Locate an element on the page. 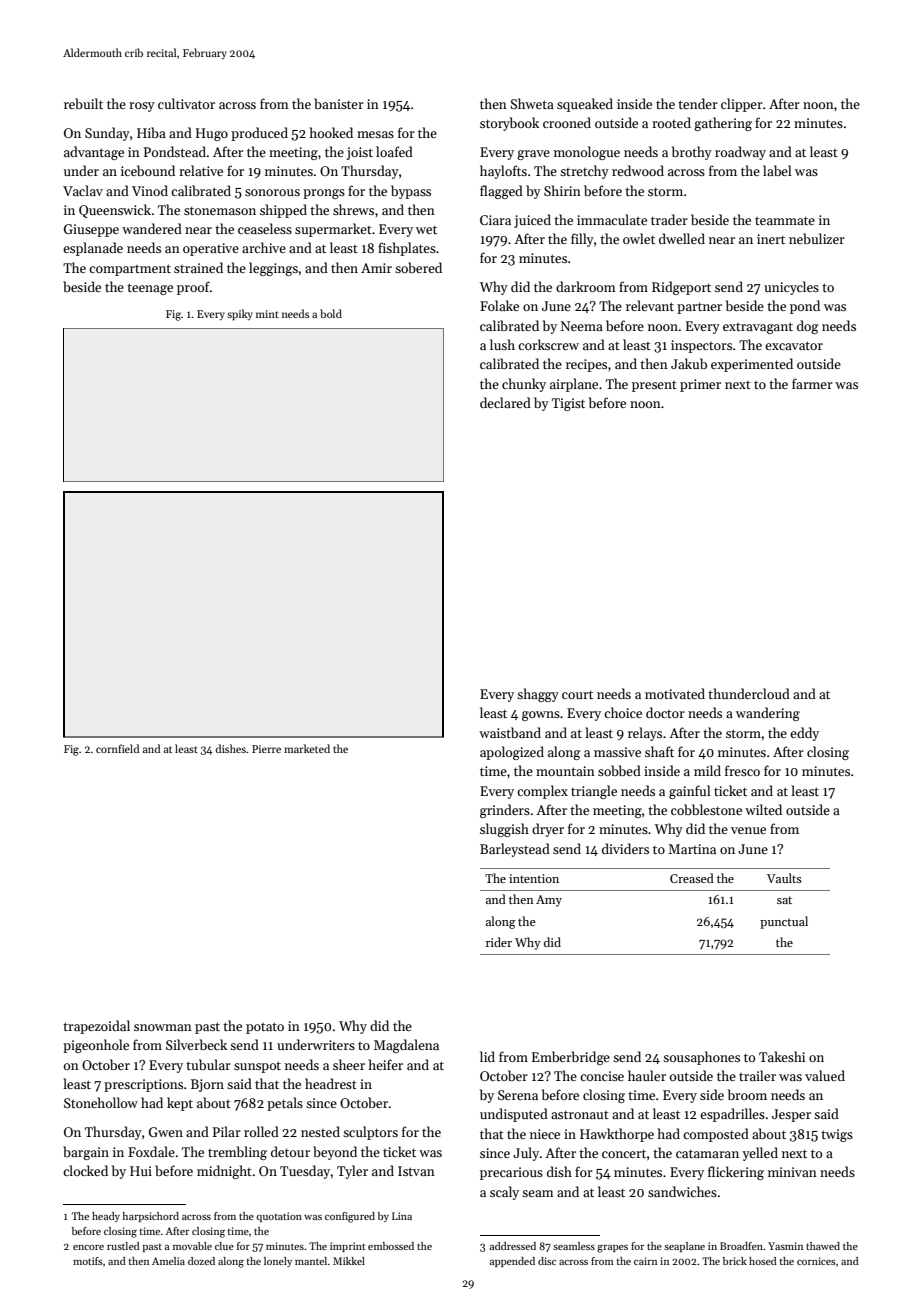  shaggy is located at coordinates (538, 695).
